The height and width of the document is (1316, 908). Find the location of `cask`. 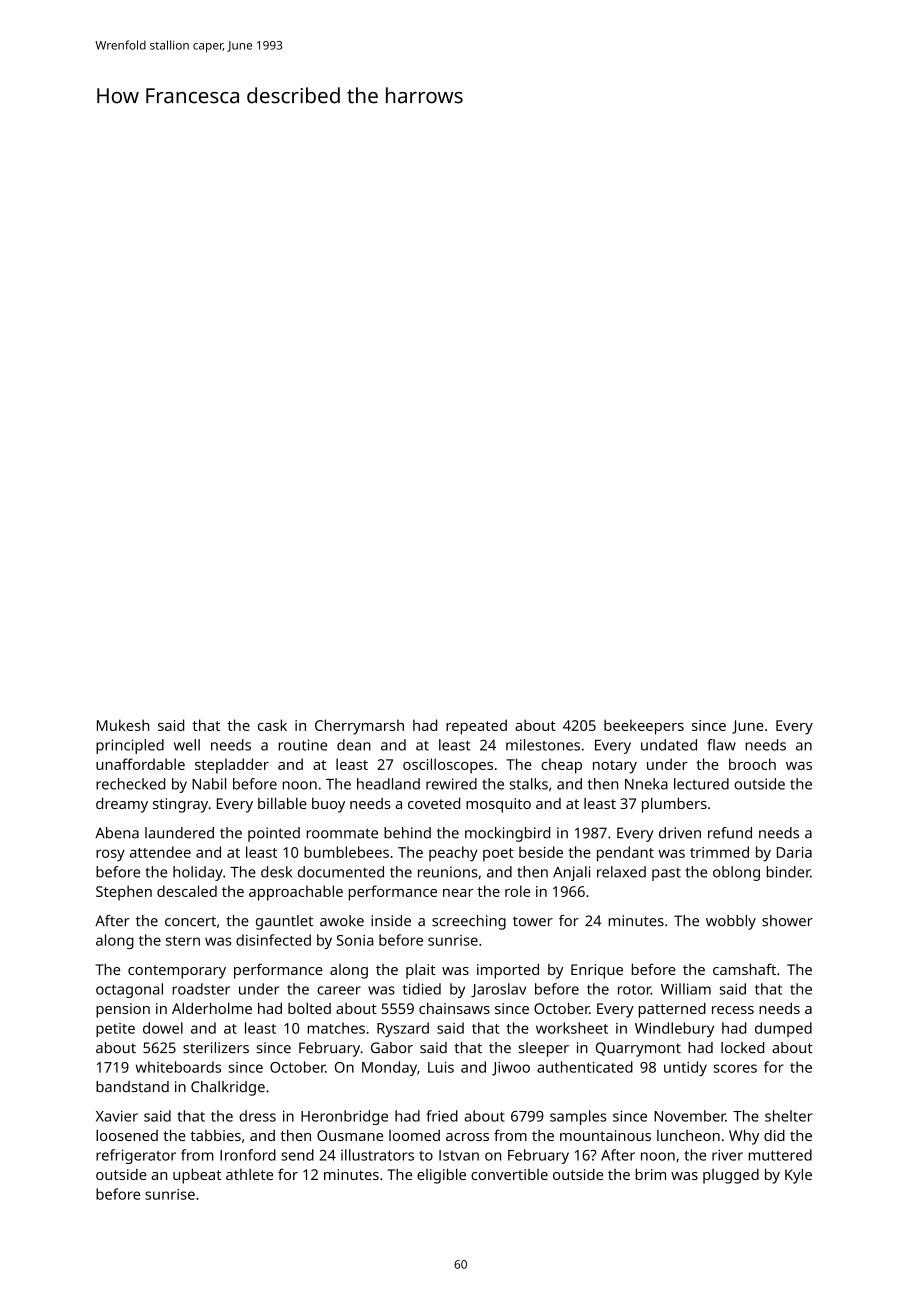

cask is located at coordinates (272, 725).
